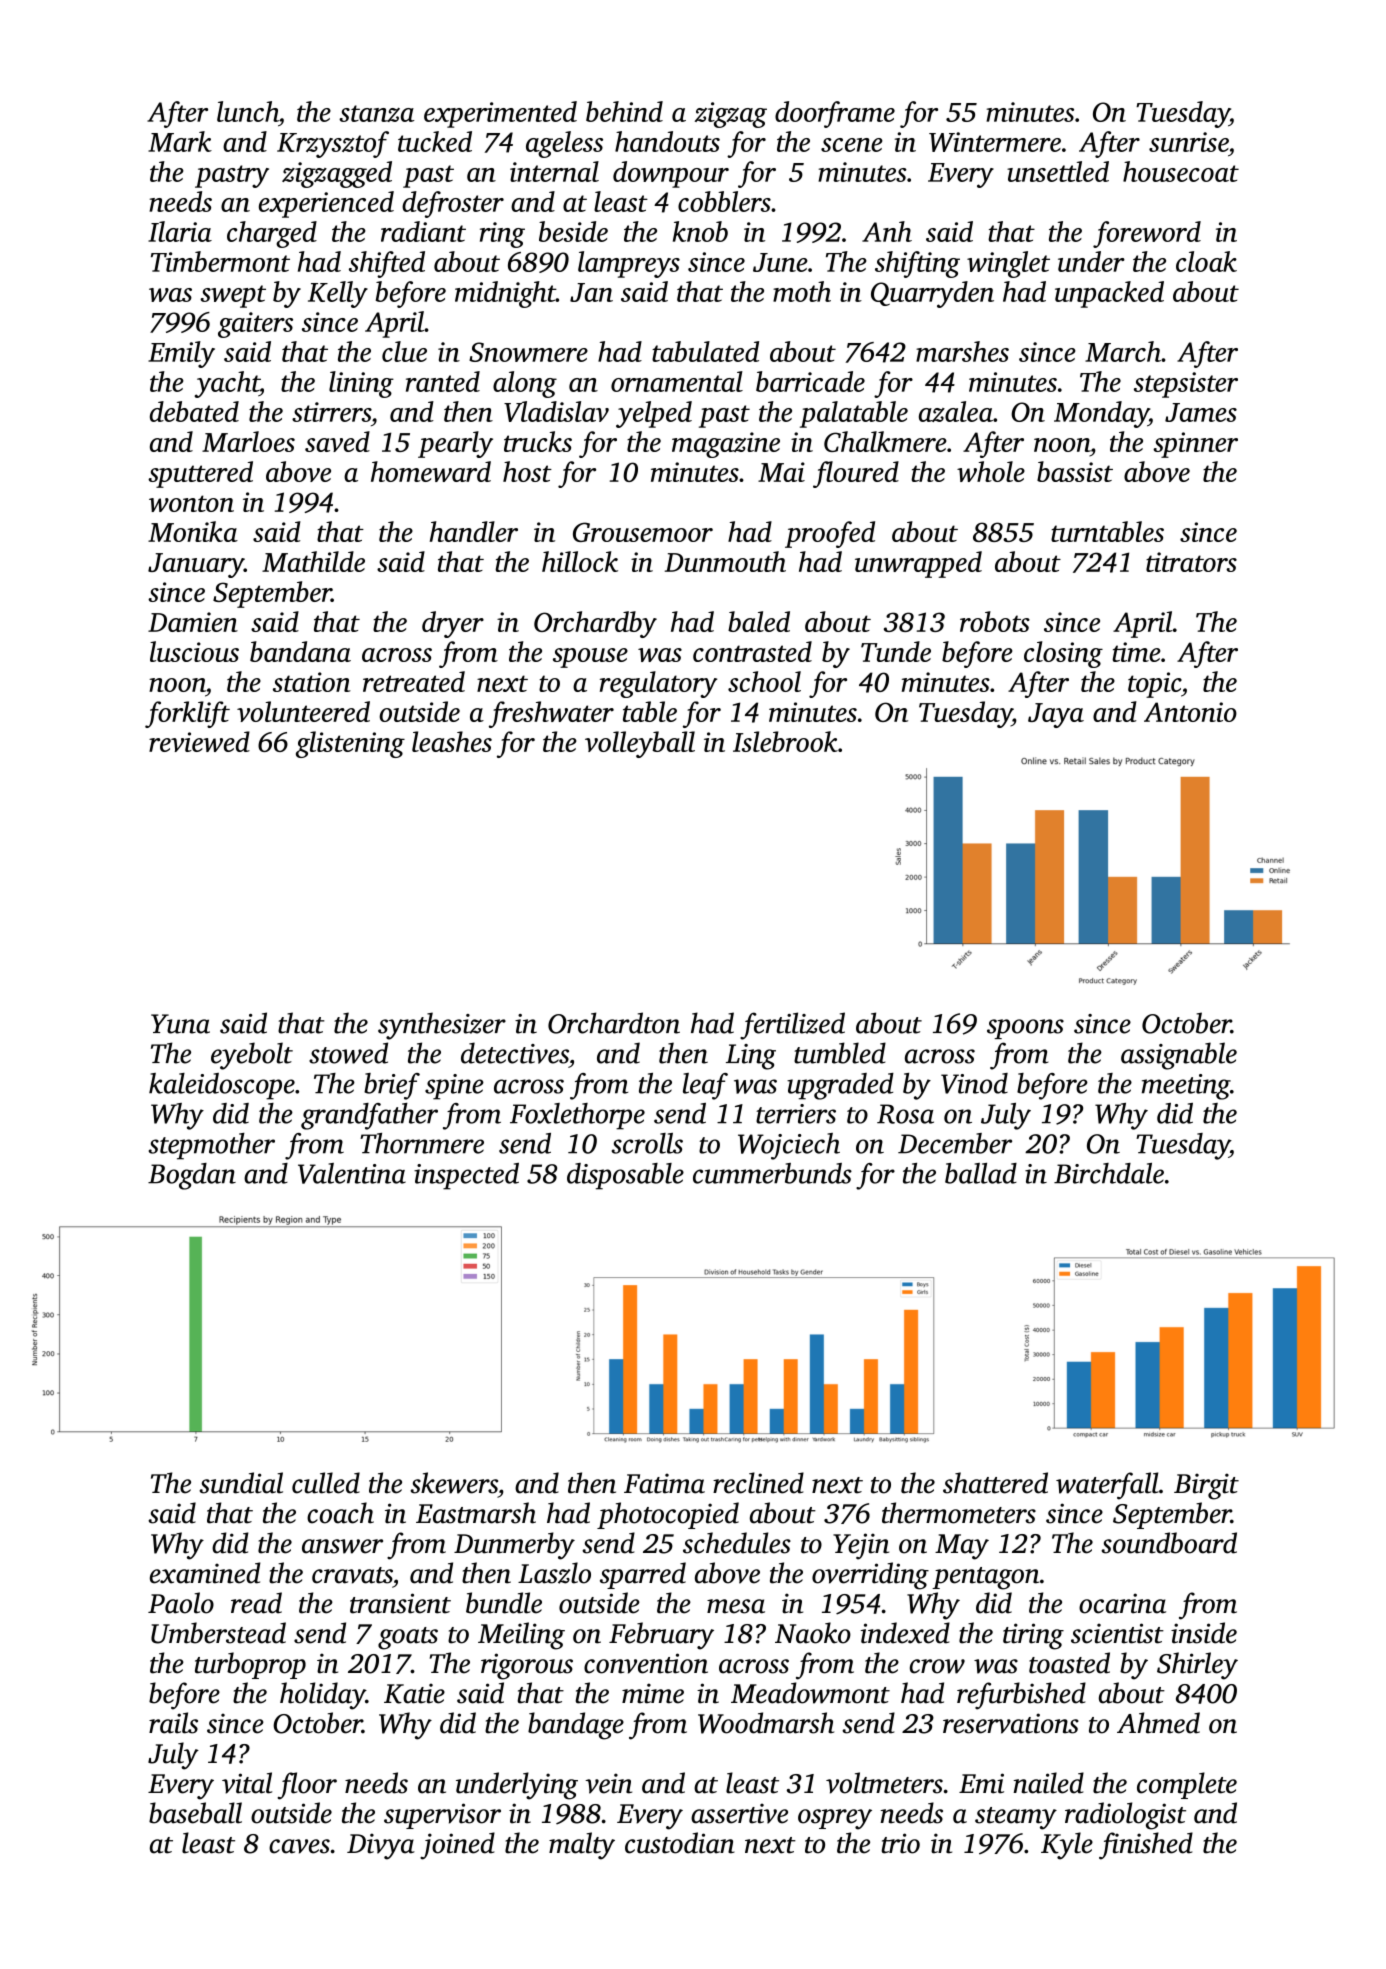 This screenshot has width=1386, height=1969. I want to click on floor, so click(307, 1786).
